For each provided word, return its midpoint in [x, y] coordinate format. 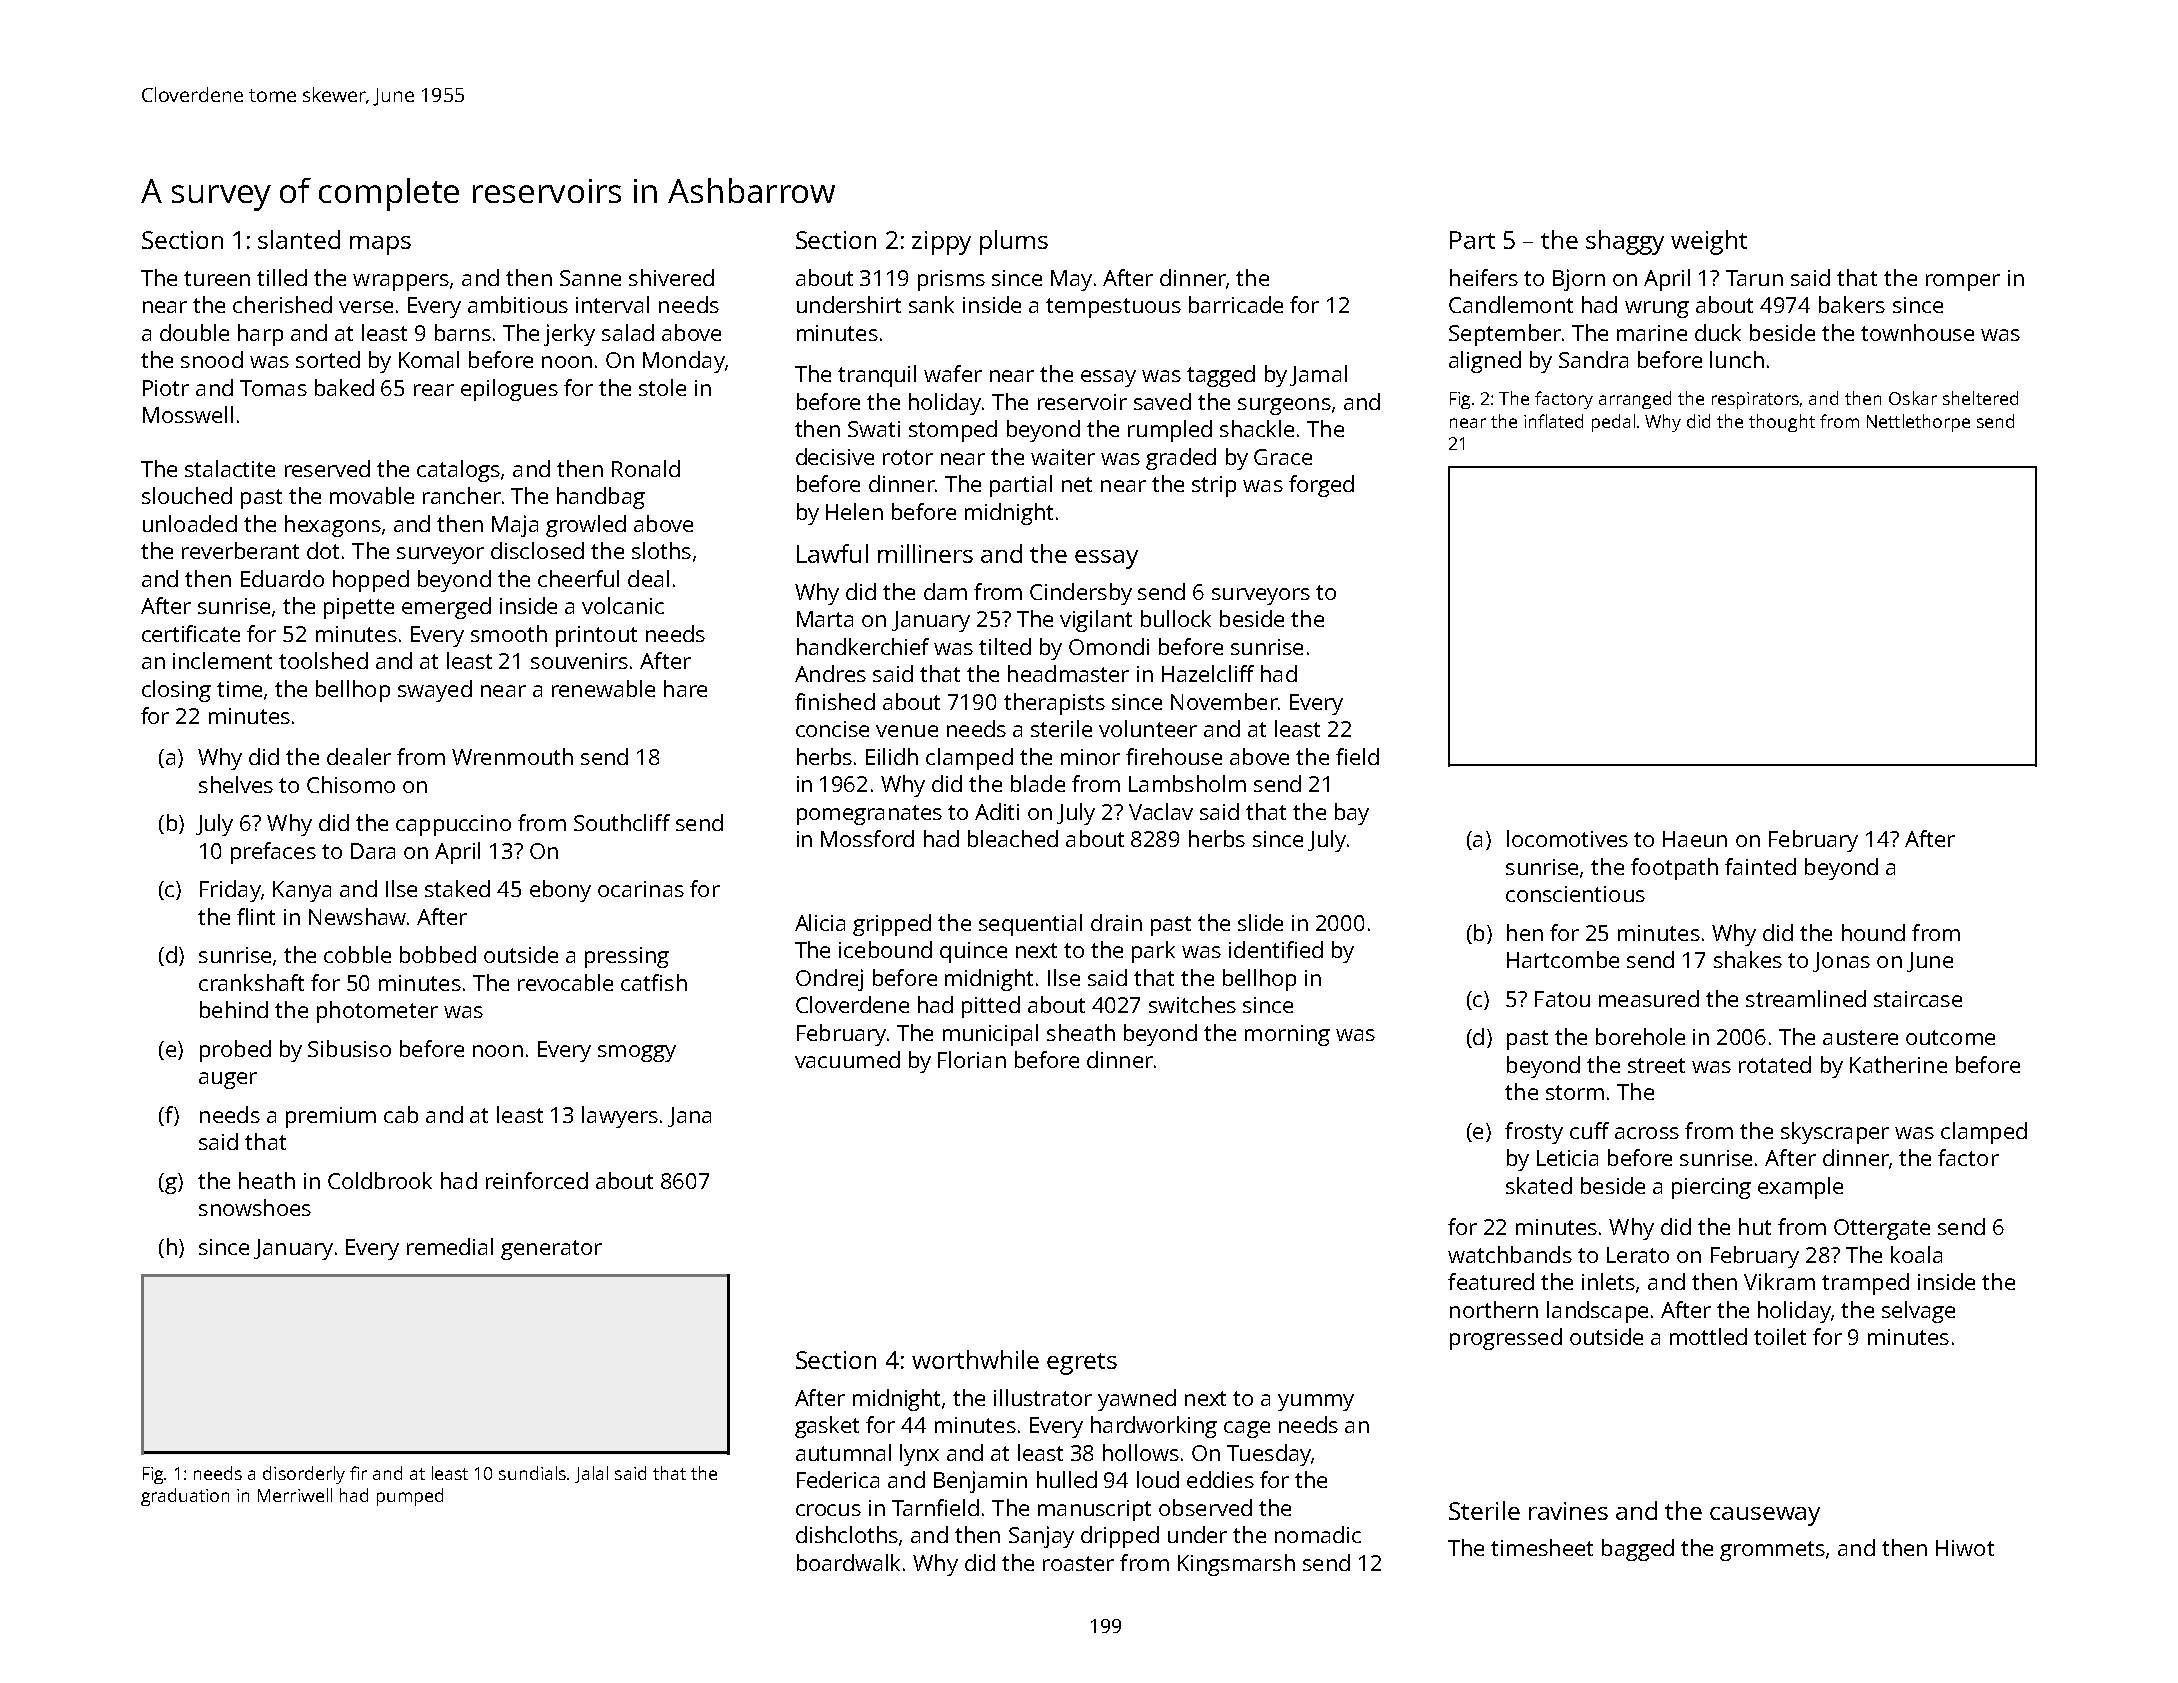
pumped [410, 1497]
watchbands [1510, 1254]
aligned [1485, 362]
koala [1916, 1254]
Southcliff [622, 822]
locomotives [1567, 838]
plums [1014, 242]
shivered [671, 277]
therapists [1054, 704]
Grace [1283, 457]
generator [551, 1250]
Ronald [646, 468]
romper [1963, 282]
